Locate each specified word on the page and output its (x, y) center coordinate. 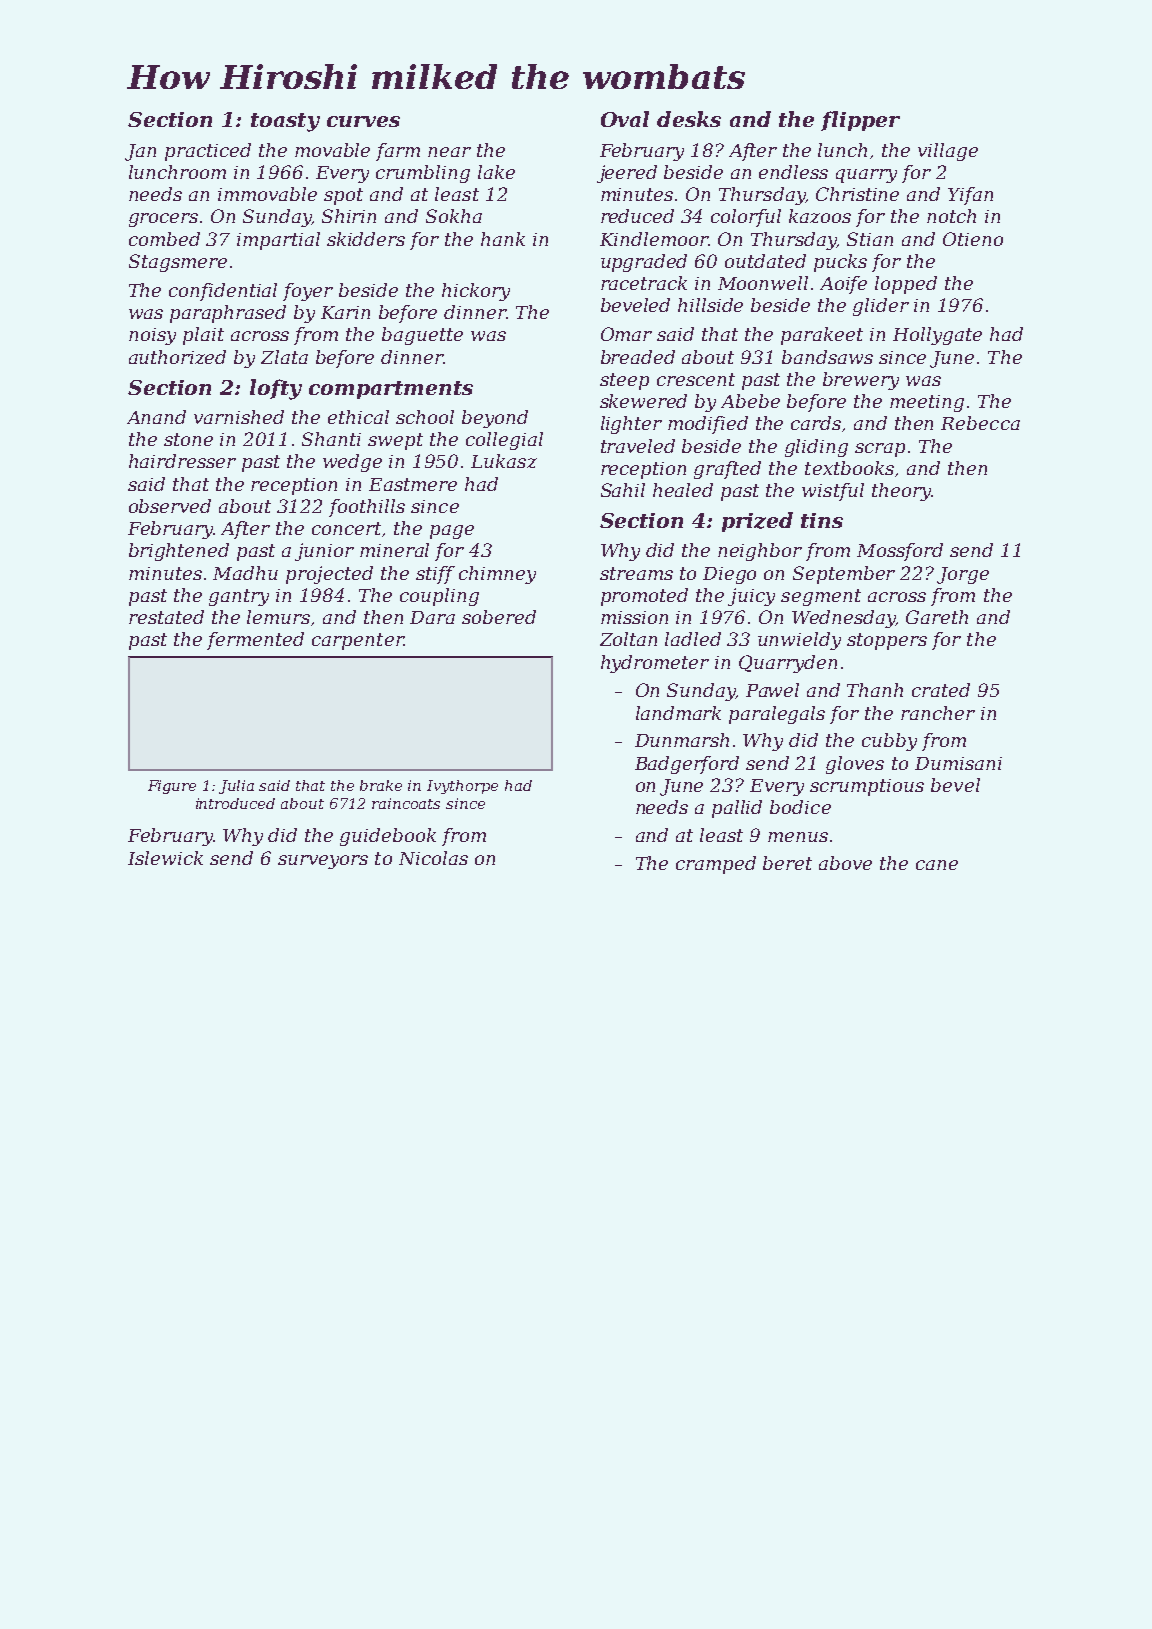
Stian (870, 239)
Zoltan (628, 639)
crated (941, 690)
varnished (239, 417)
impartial (278, 241)
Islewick (165, 858)
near (449, 152)
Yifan (970, 196)
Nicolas (433, 858)
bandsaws (827, 357)
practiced (208, 152)
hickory (476, 292)
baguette (422, 336)
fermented (255, 641)
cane (937, 865)
